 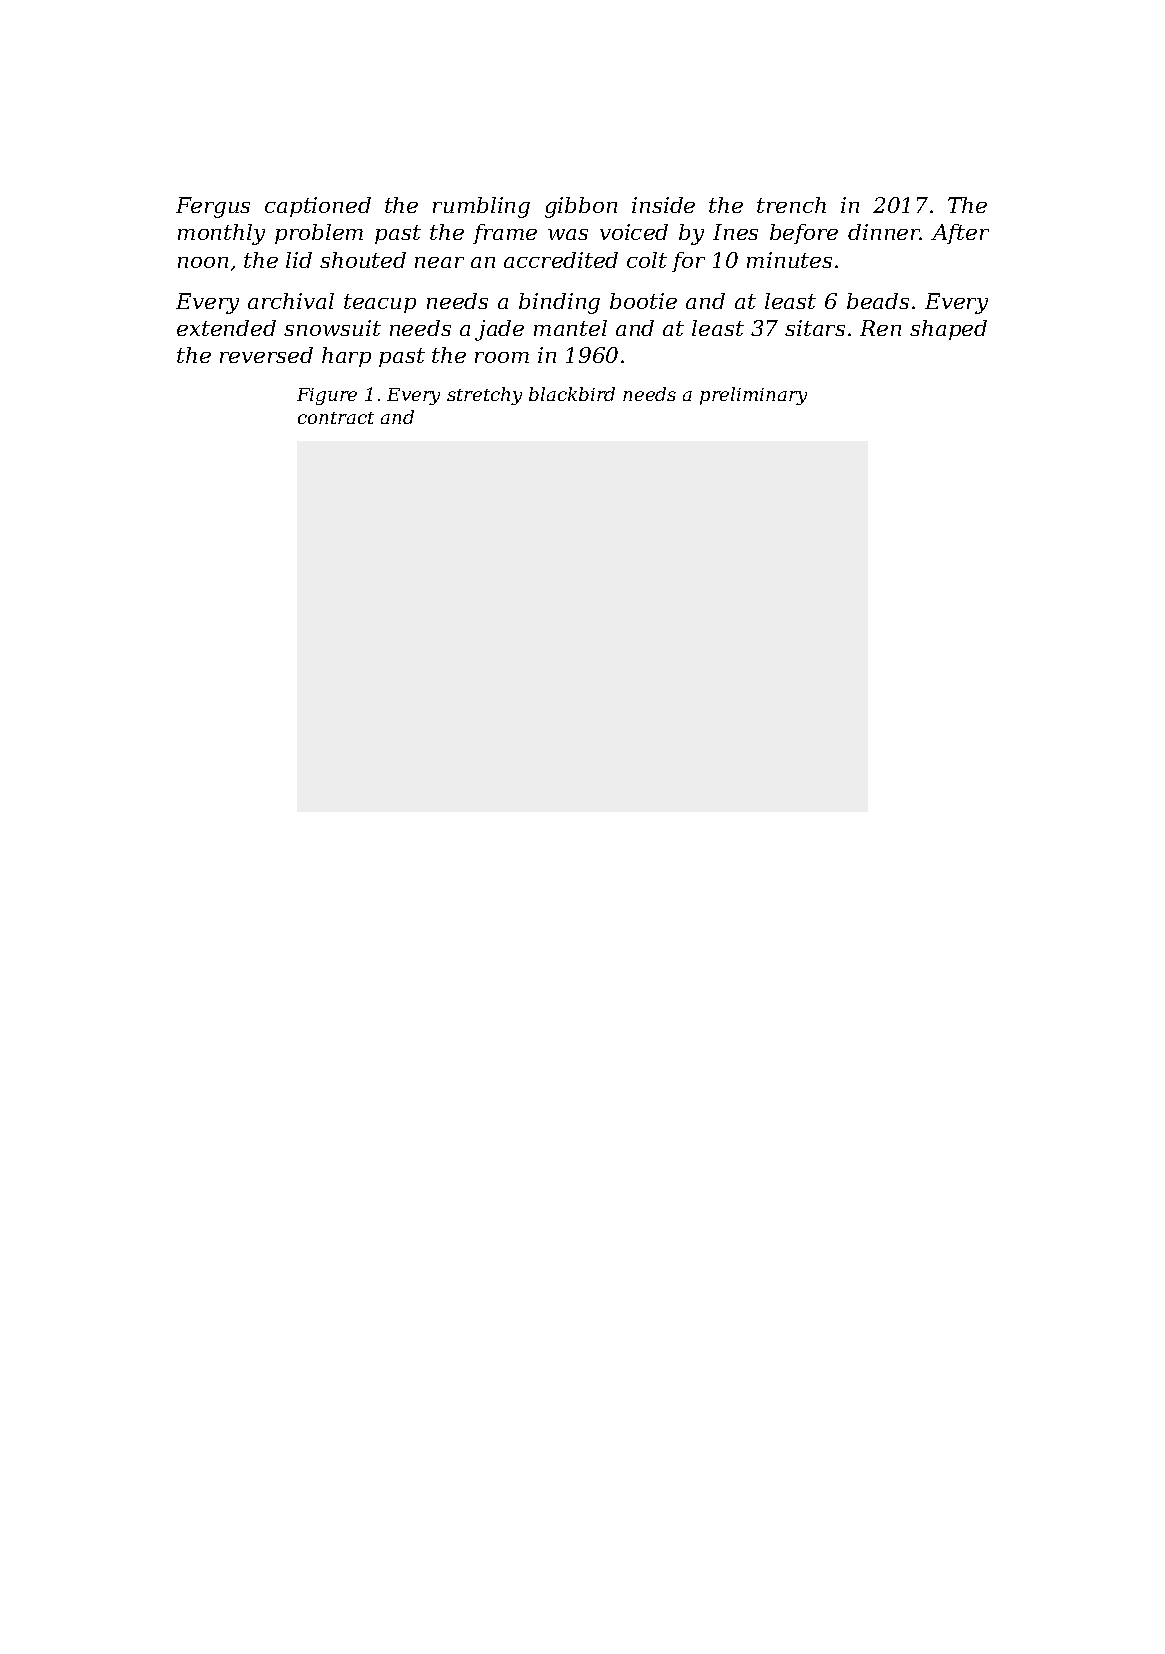 What do you see at coordinates (572, 394) in the screenshot?
I see `blackbird` at bounding box center [572, 394].
